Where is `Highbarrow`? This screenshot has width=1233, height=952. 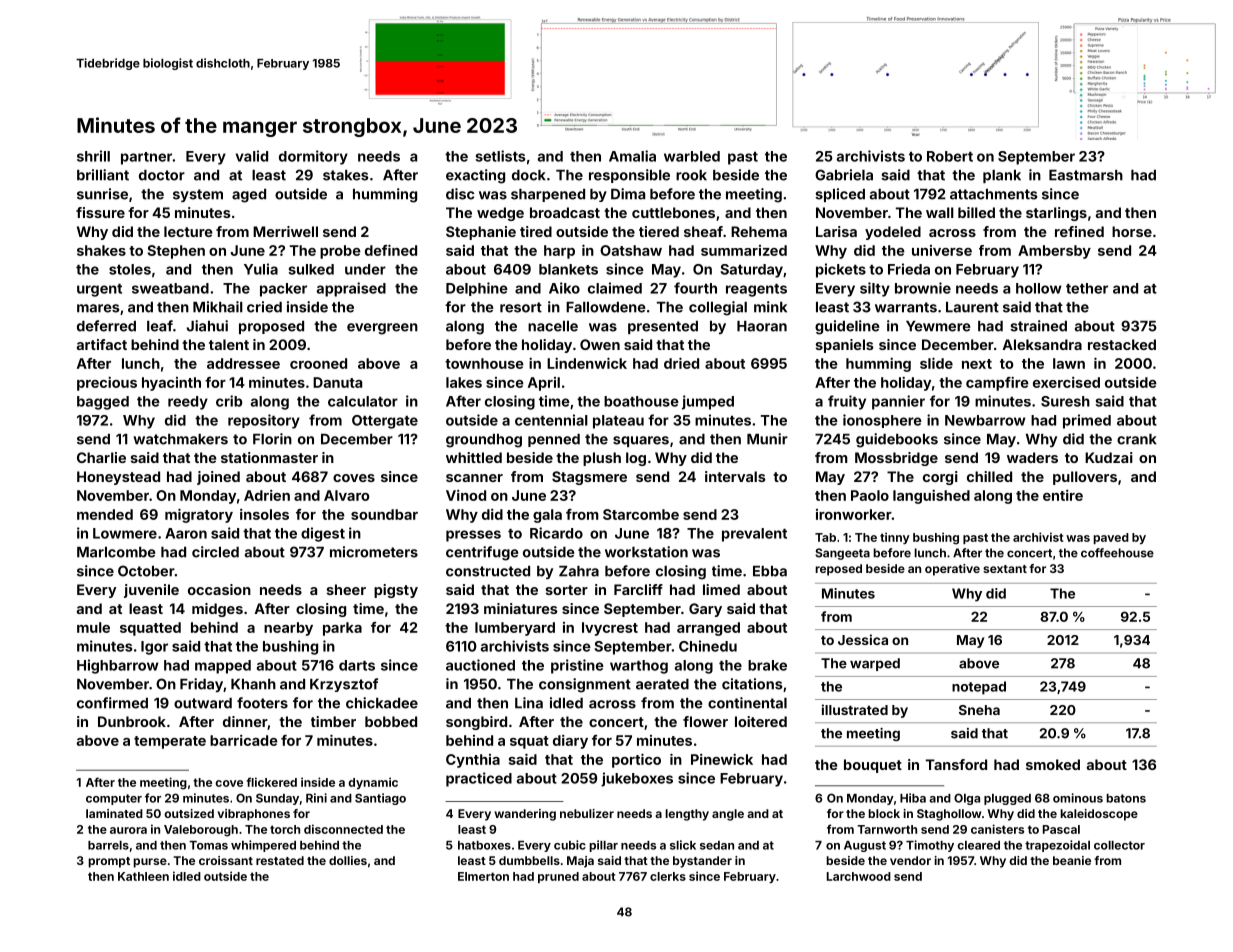
Highbarrow is located at coordinates (118, 666).
